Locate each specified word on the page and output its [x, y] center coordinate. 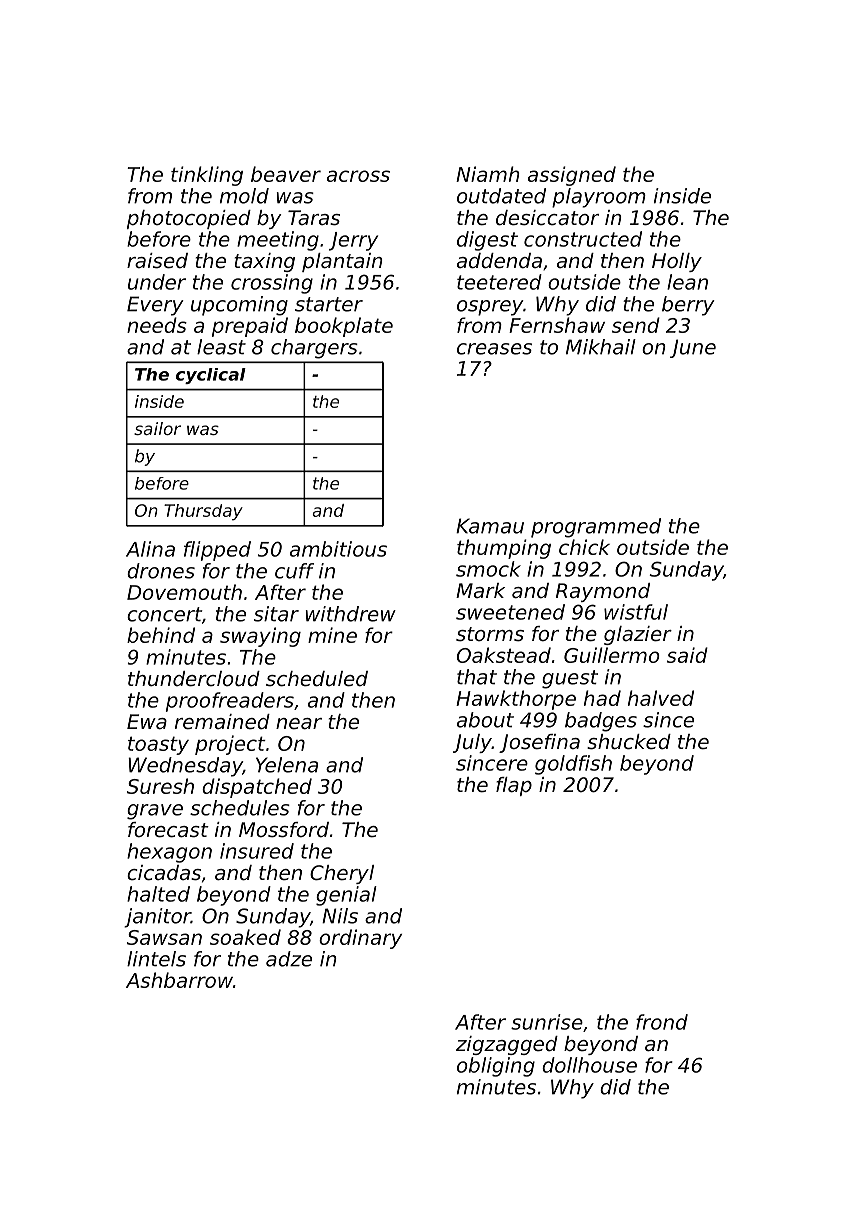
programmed [596, 528]
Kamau [490, 526]
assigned [572, 176]
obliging [496, 1067]
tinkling [207, 176]
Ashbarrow [179, 980]
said [687, 655]
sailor [157, 428]
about [485, 720]
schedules [240, 808]
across [358, 176]
